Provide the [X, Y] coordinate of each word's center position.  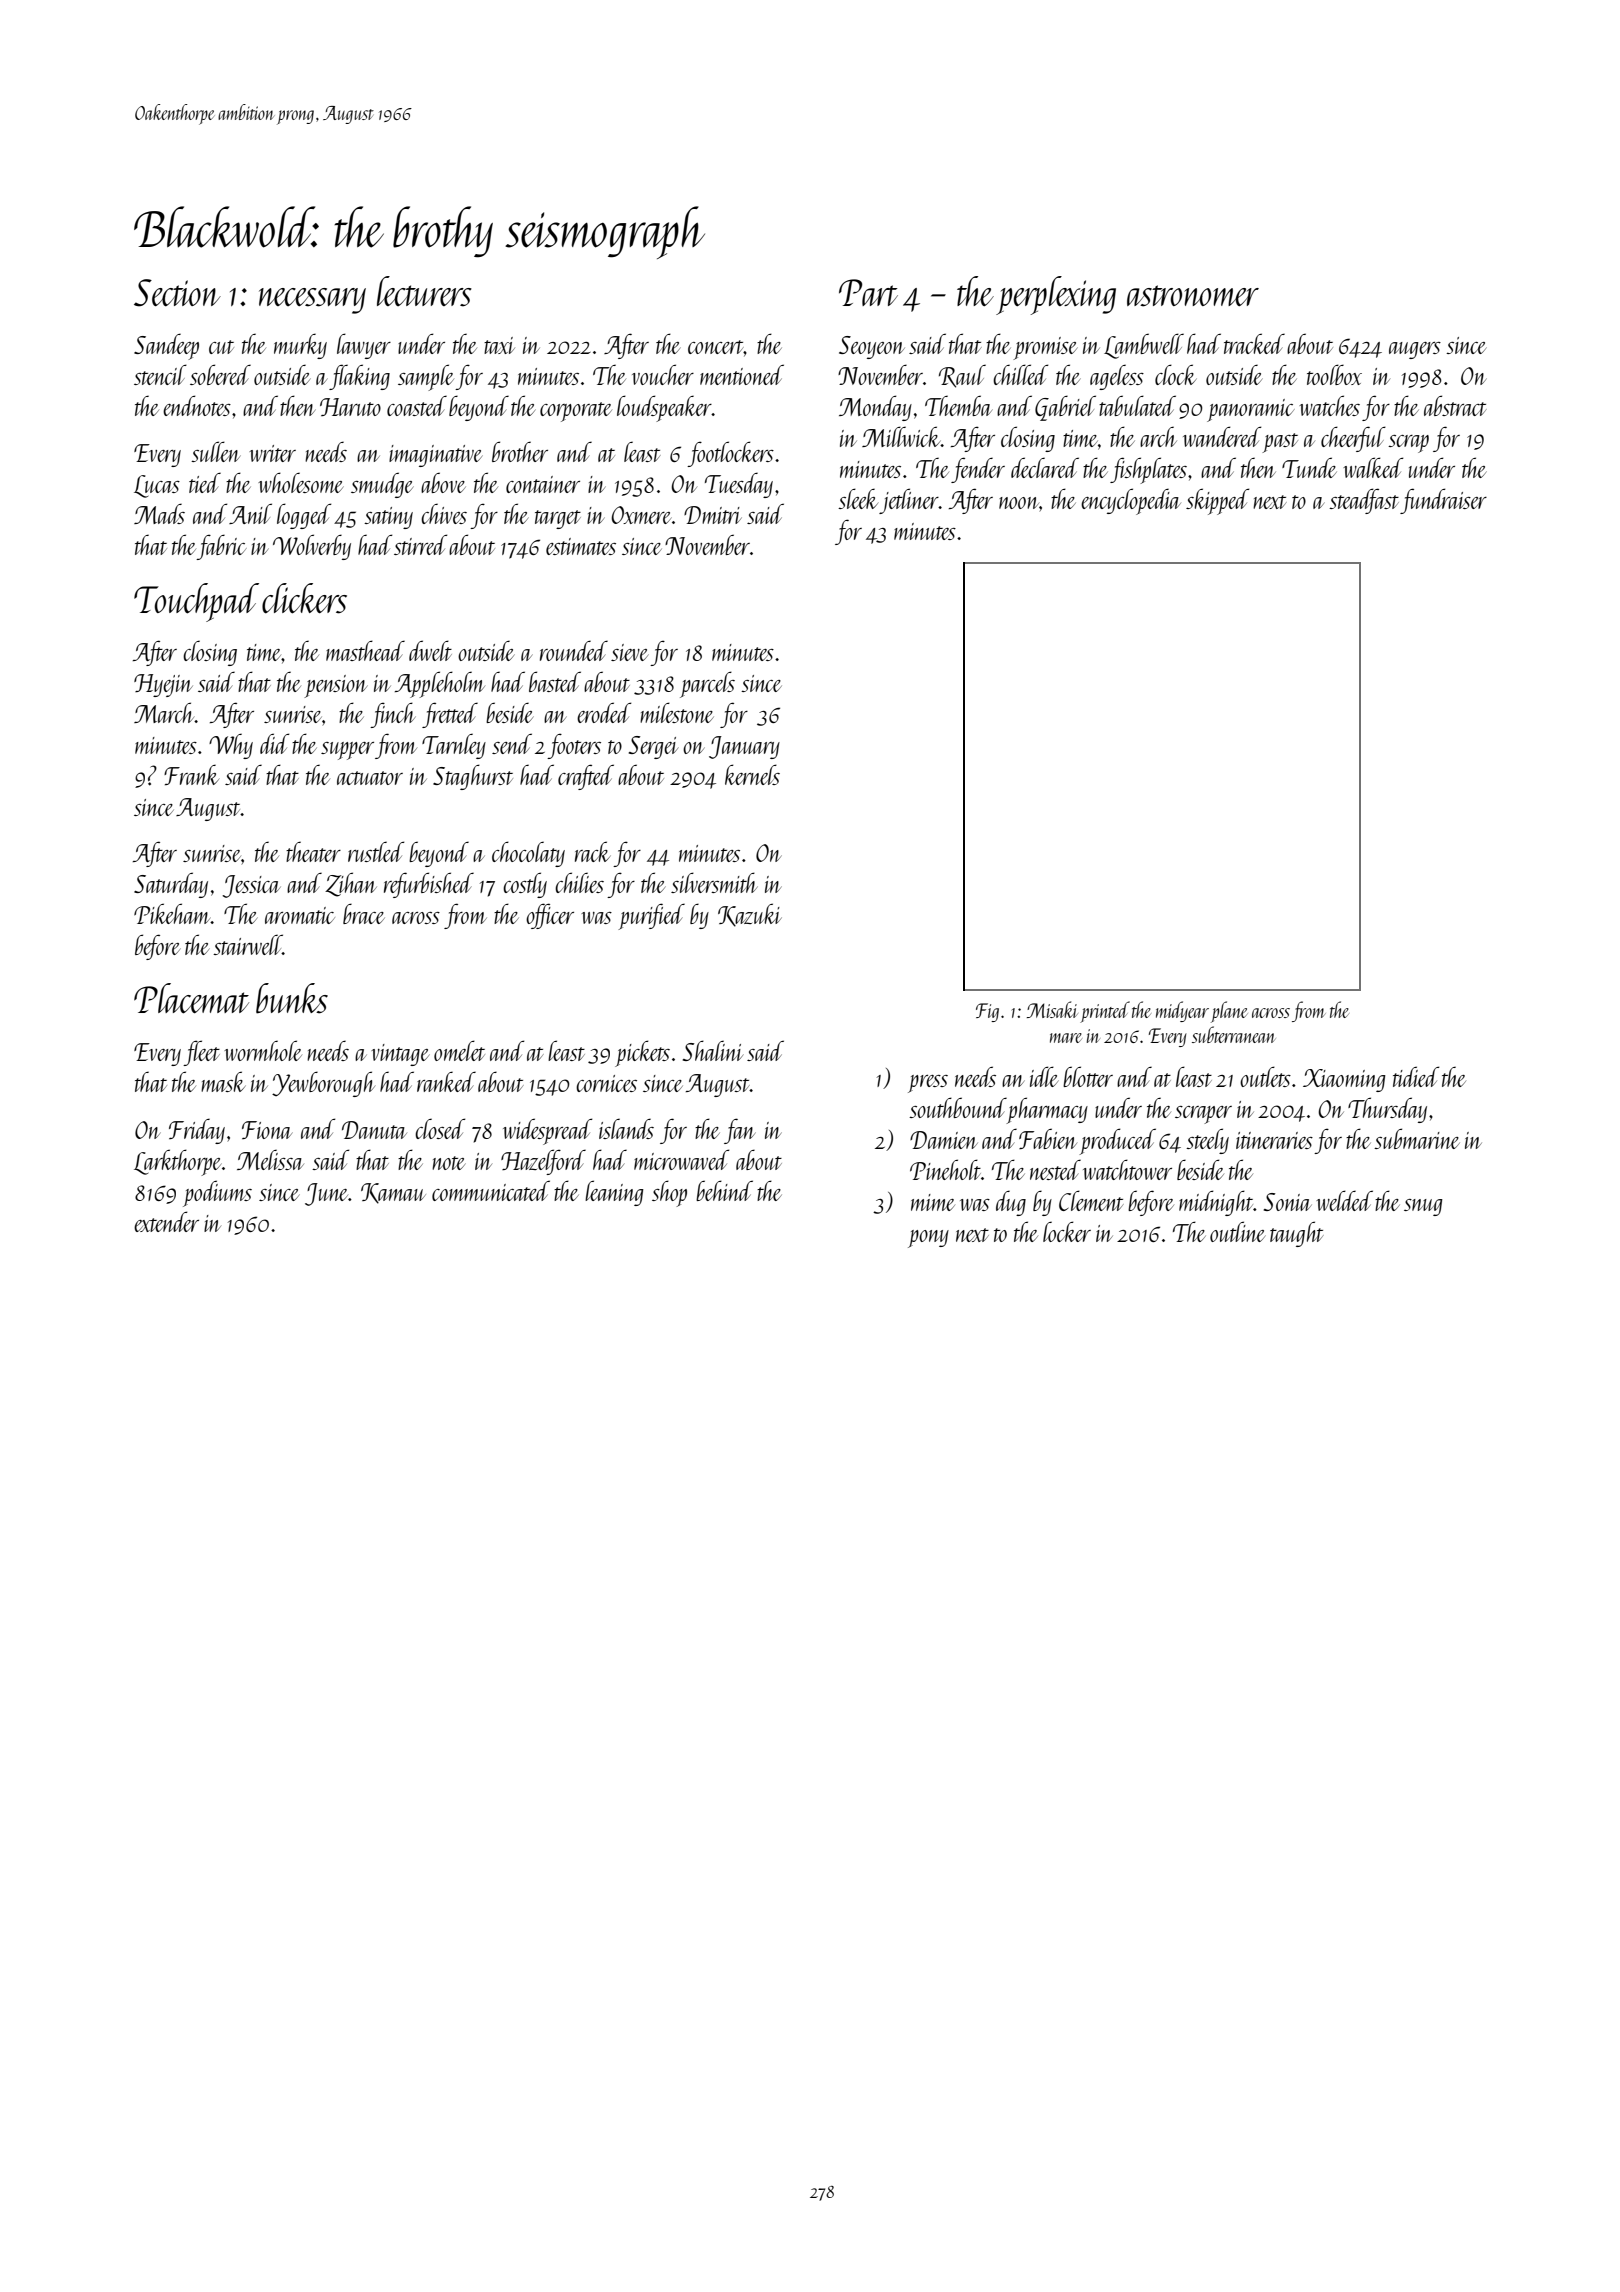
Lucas [157, 486]
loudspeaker [664, 408]
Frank [191, 774]
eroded [604, 712]
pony [928, 1239]
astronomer [1193, 296]
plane [1229, 1012]
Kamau [393, 1193]
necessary [312, 301]
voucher [663, 374]
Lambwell [1144, 346]
